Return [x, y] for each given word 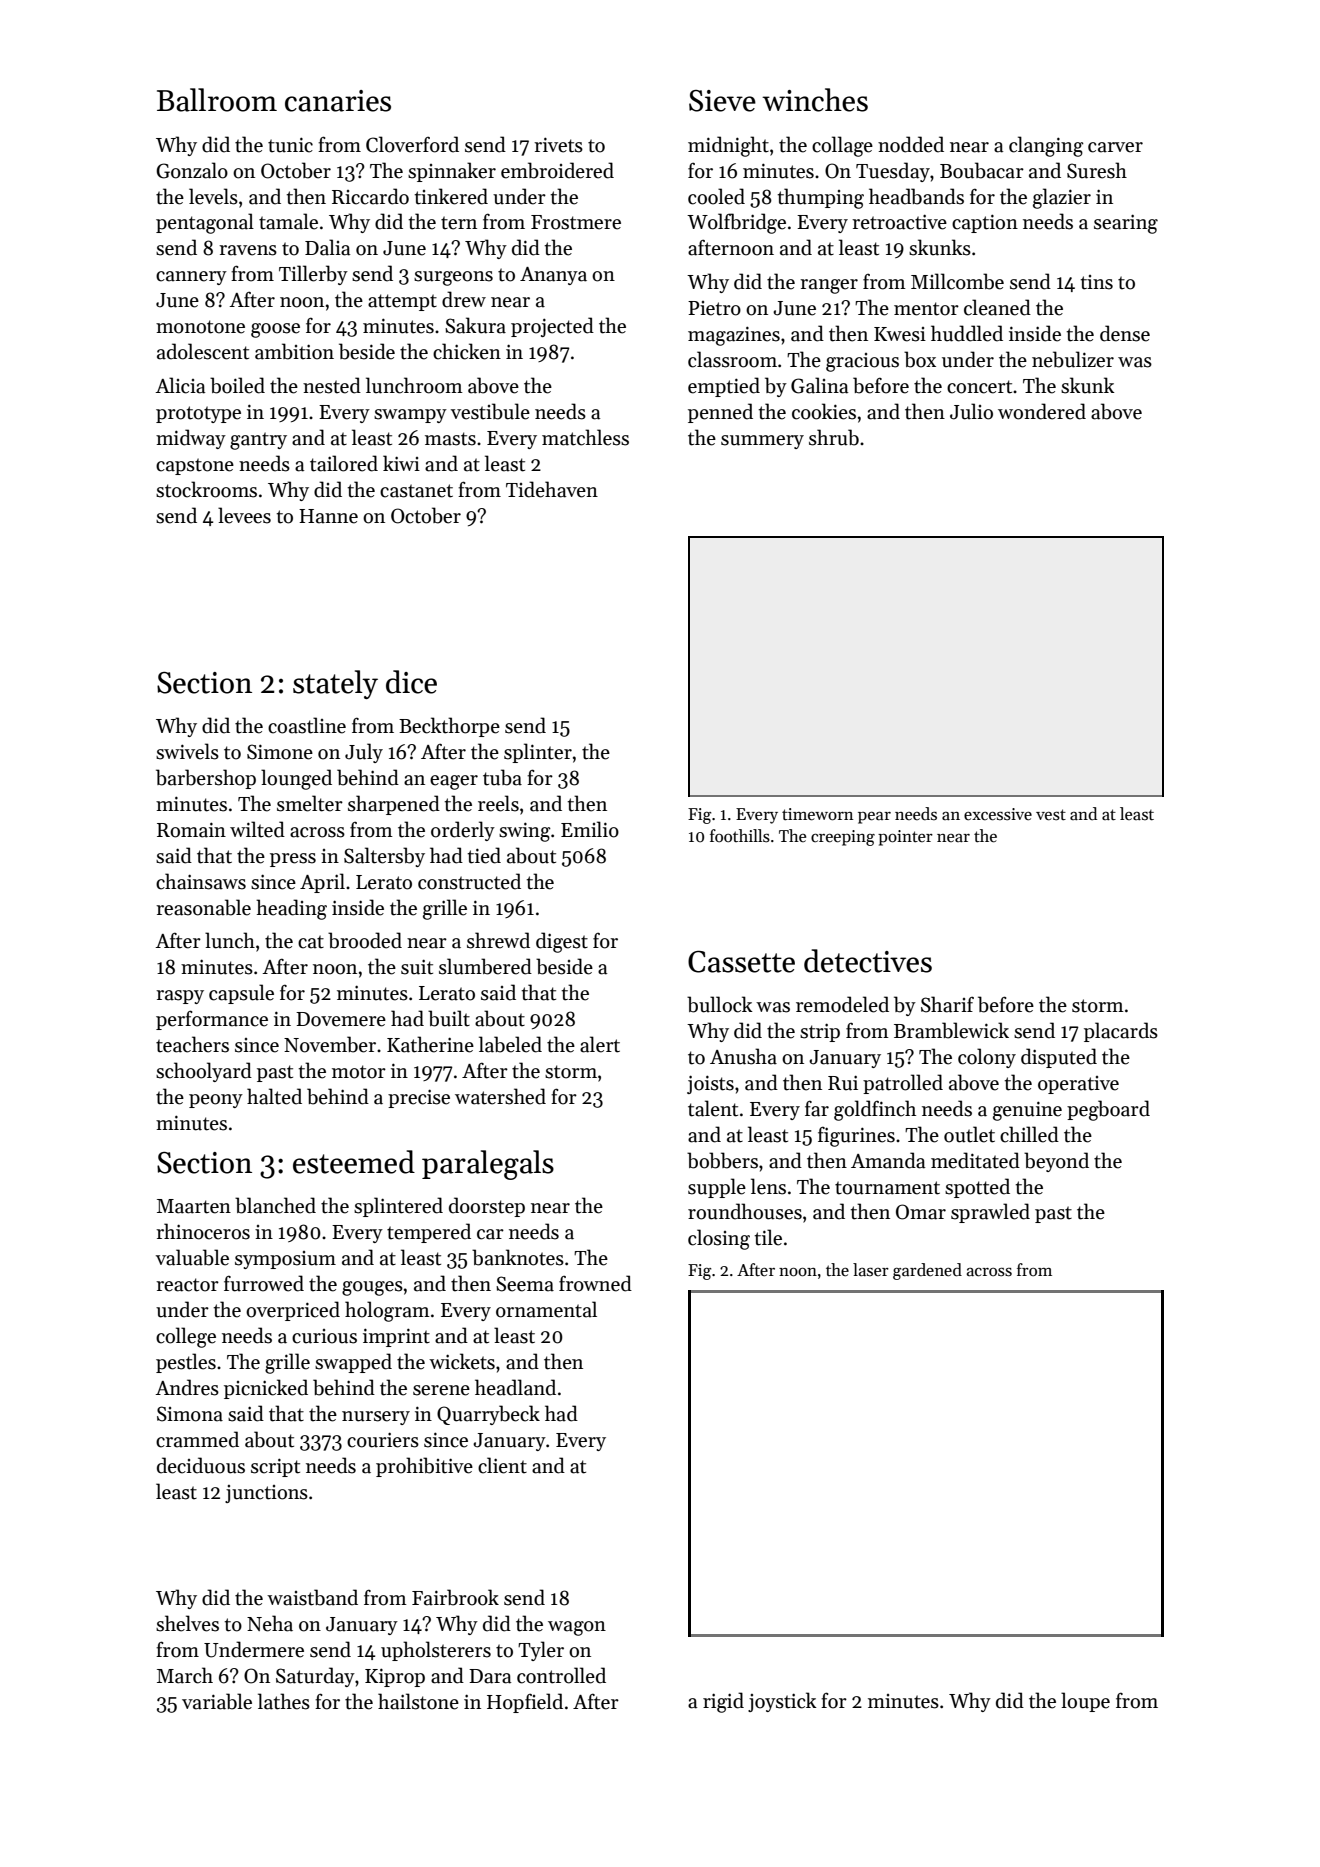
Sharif [947, 1004]
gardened [927, 1271]
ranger [829, 286]
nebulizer [1073, 359]
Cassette [741, 961]
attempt [402, 302]
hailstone [418, 1701]
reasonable [203, 907]
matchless [585, 437]
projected [552, 327]
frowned [595, 1283]
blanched [275, 1205]
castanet [416, 491]
